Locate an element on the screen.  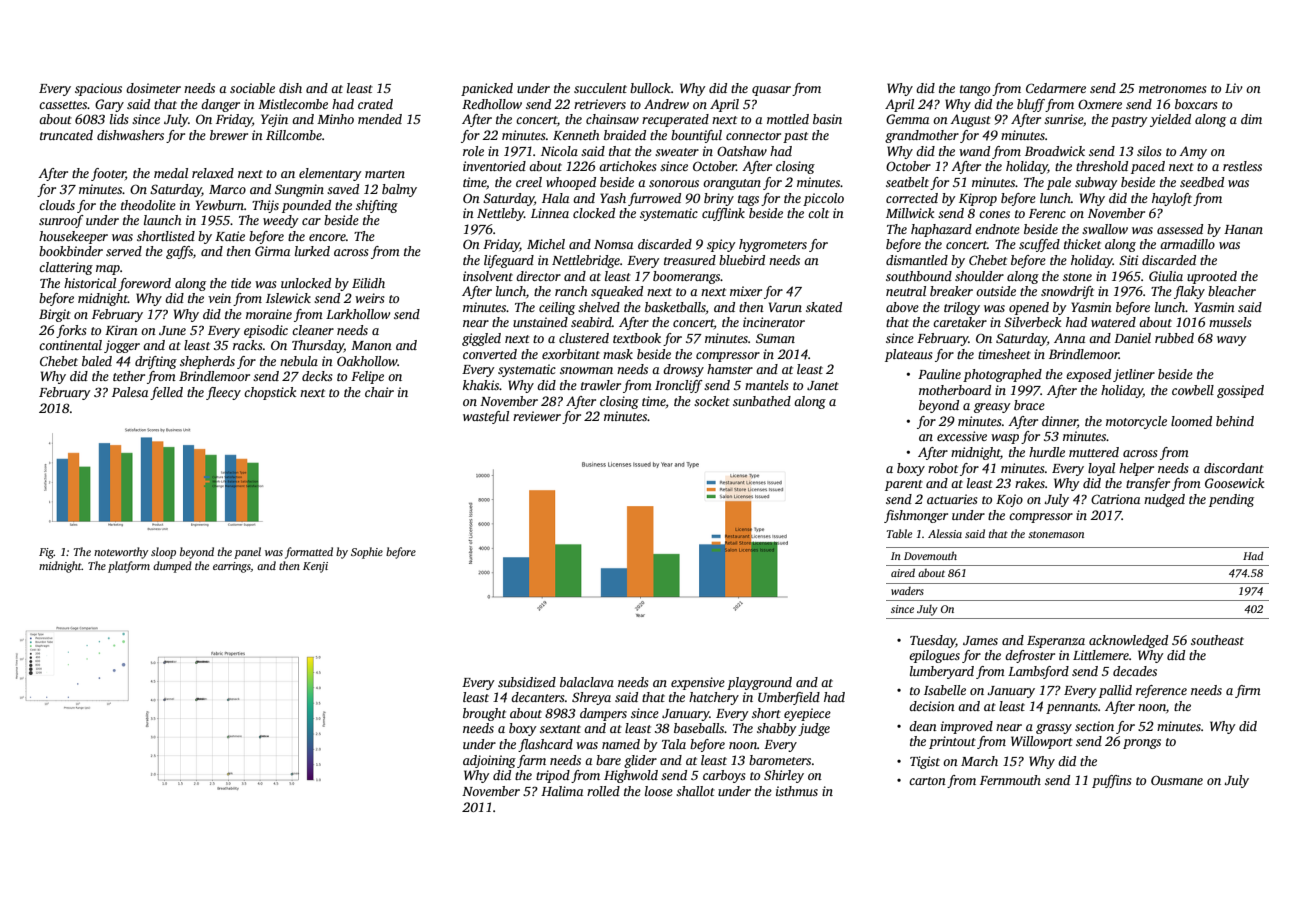
insolvent is located at coordinates (488, 276).
